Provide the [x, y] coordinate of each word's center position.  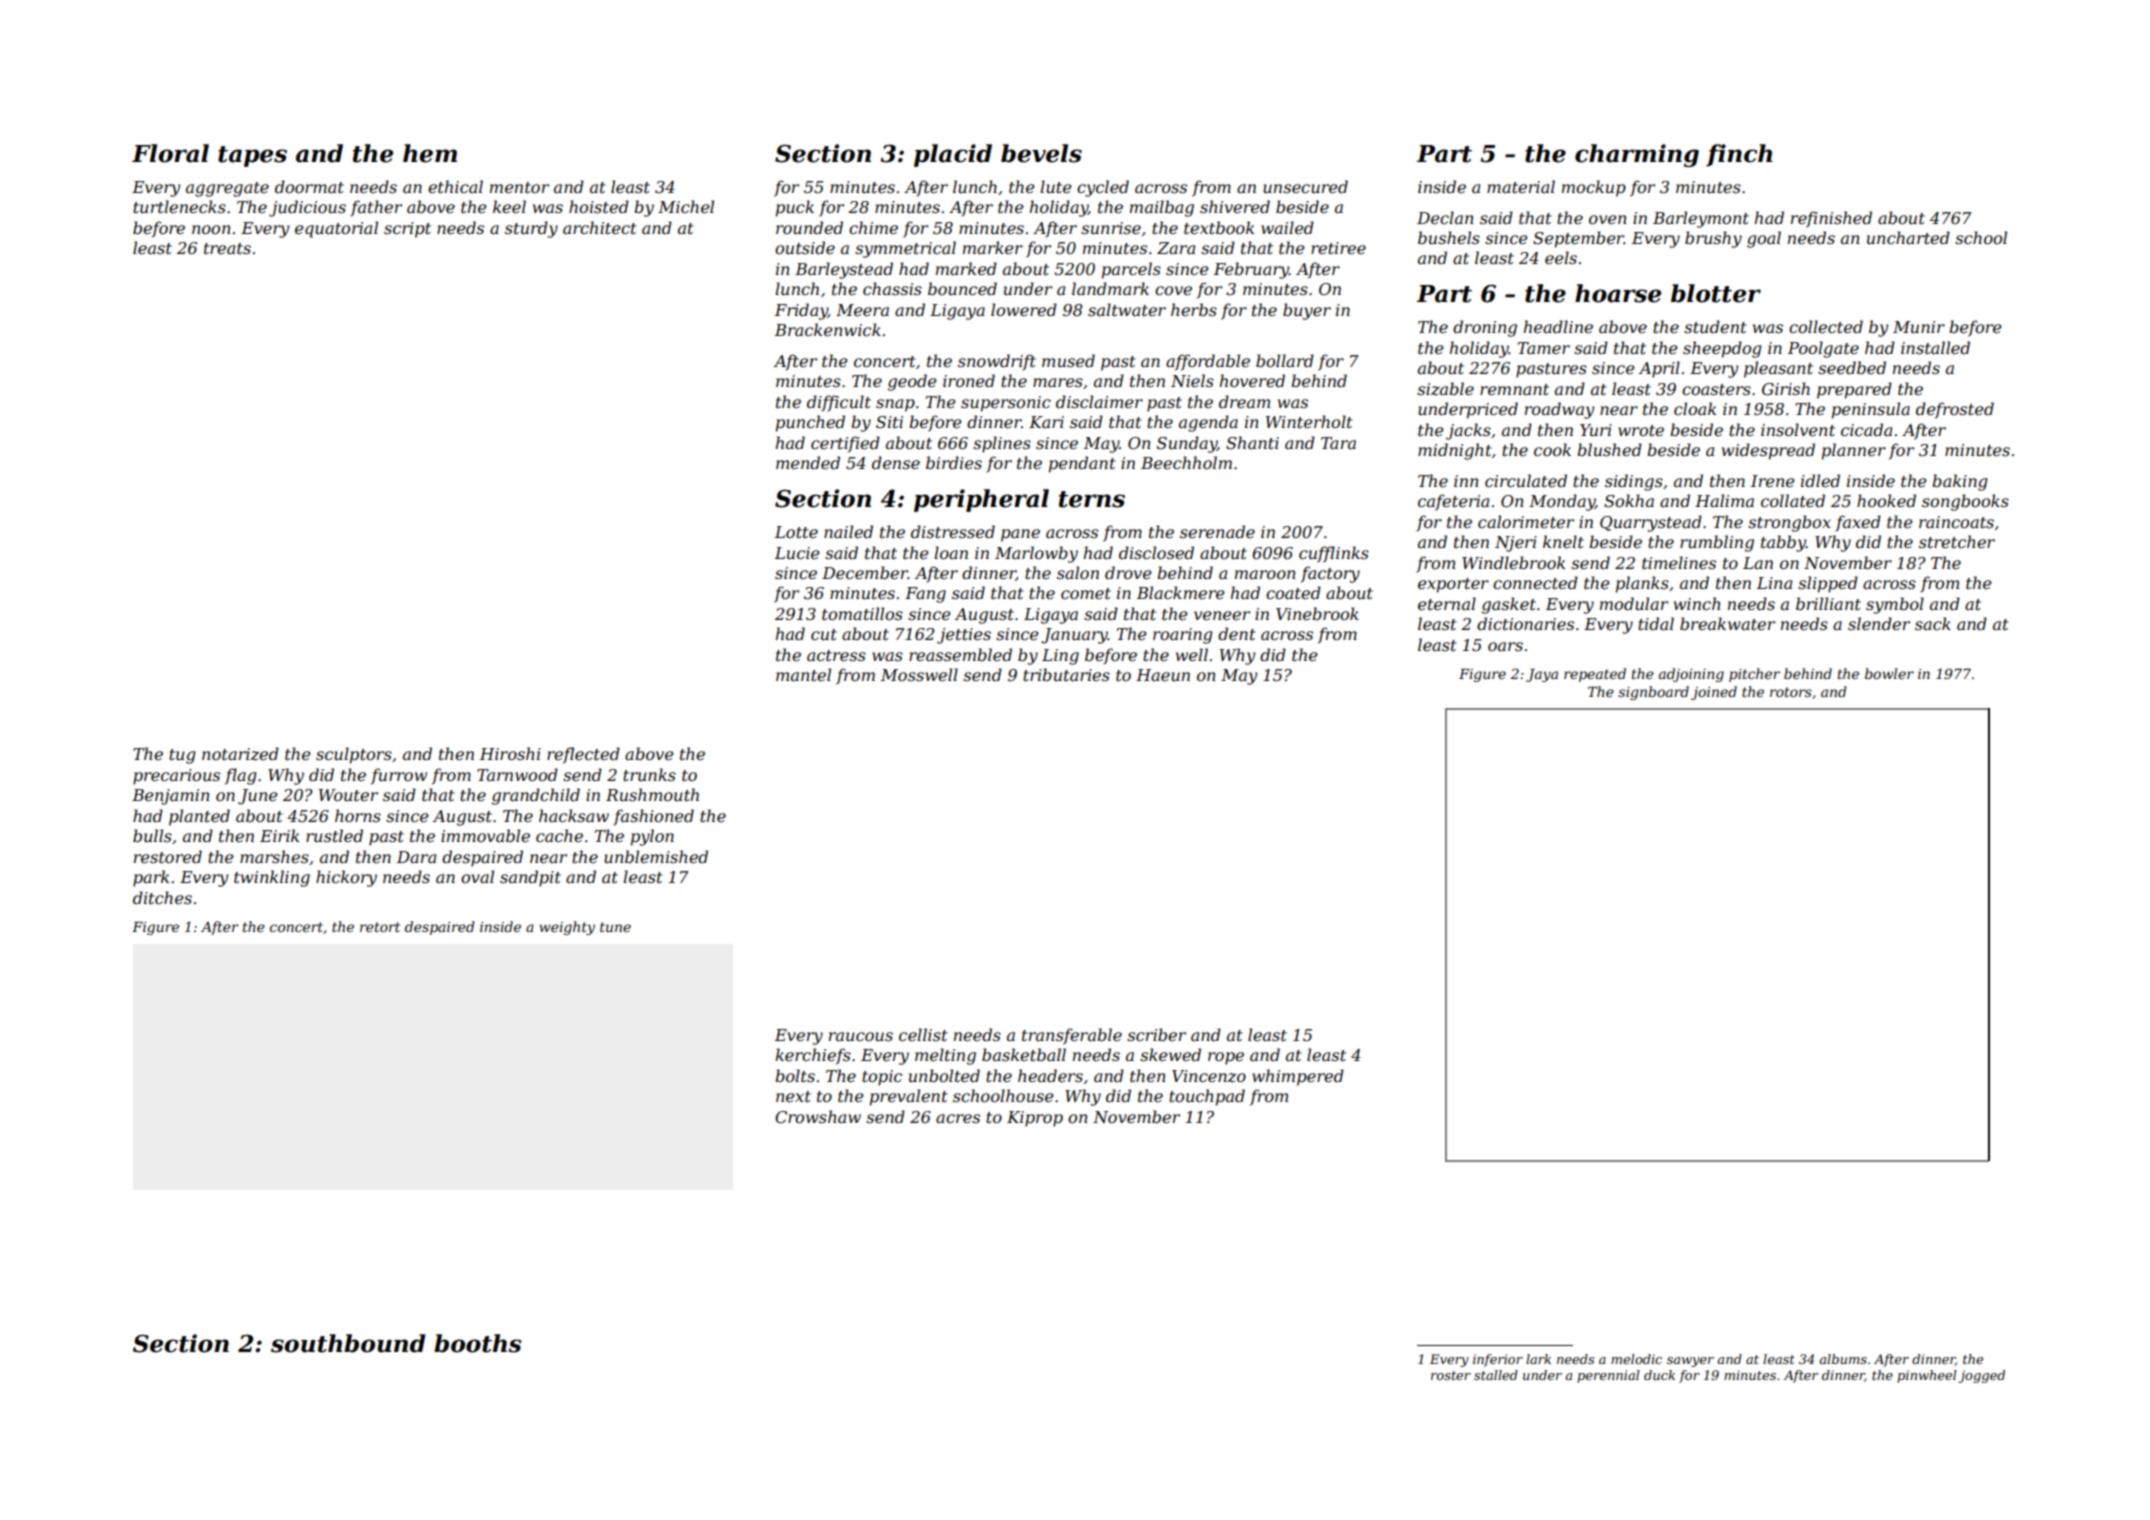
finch [1739, 155]
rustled [334, 835]
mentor [519, 187]
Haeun [1163, 675]
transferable [1072, 1036]
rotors [1791, 692]
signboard [1653, 693]
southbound [348, 1343]
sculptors [354, 755]
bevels [1041, 153]
